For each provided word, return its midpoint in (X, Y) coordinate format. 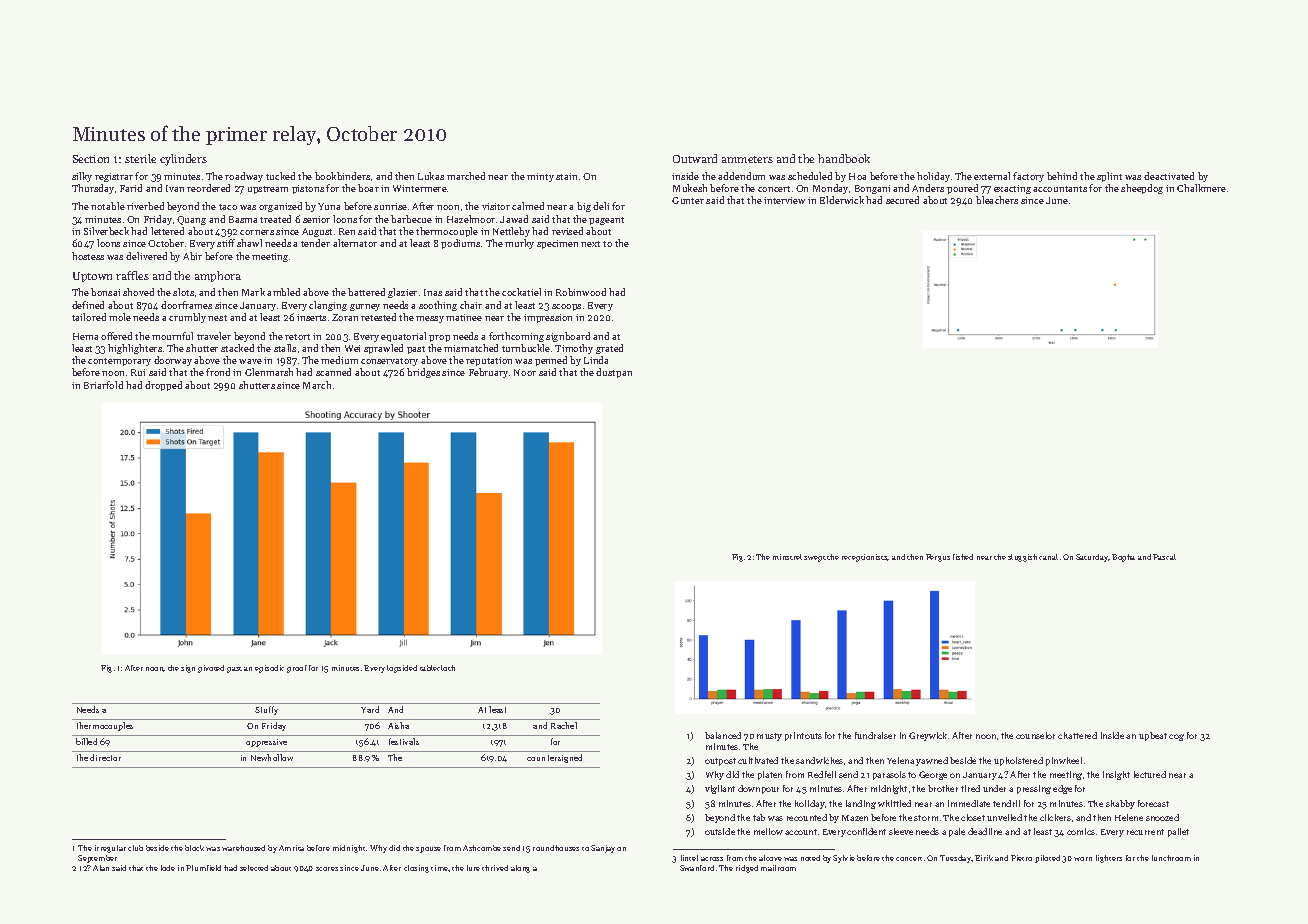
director (105, 757)
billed (86, 741)
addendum (741, 176)
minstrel (787, 557)
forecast (1153, 803)
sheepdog (1142, 189)
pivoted (211, 669)
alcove (770, 858)
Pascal (1164, 557)
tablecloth (437, 668)
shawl (249, 243)
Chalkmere (1201, 188)
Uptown (92, 277)
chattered (1077, 735)
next (590, 244)
